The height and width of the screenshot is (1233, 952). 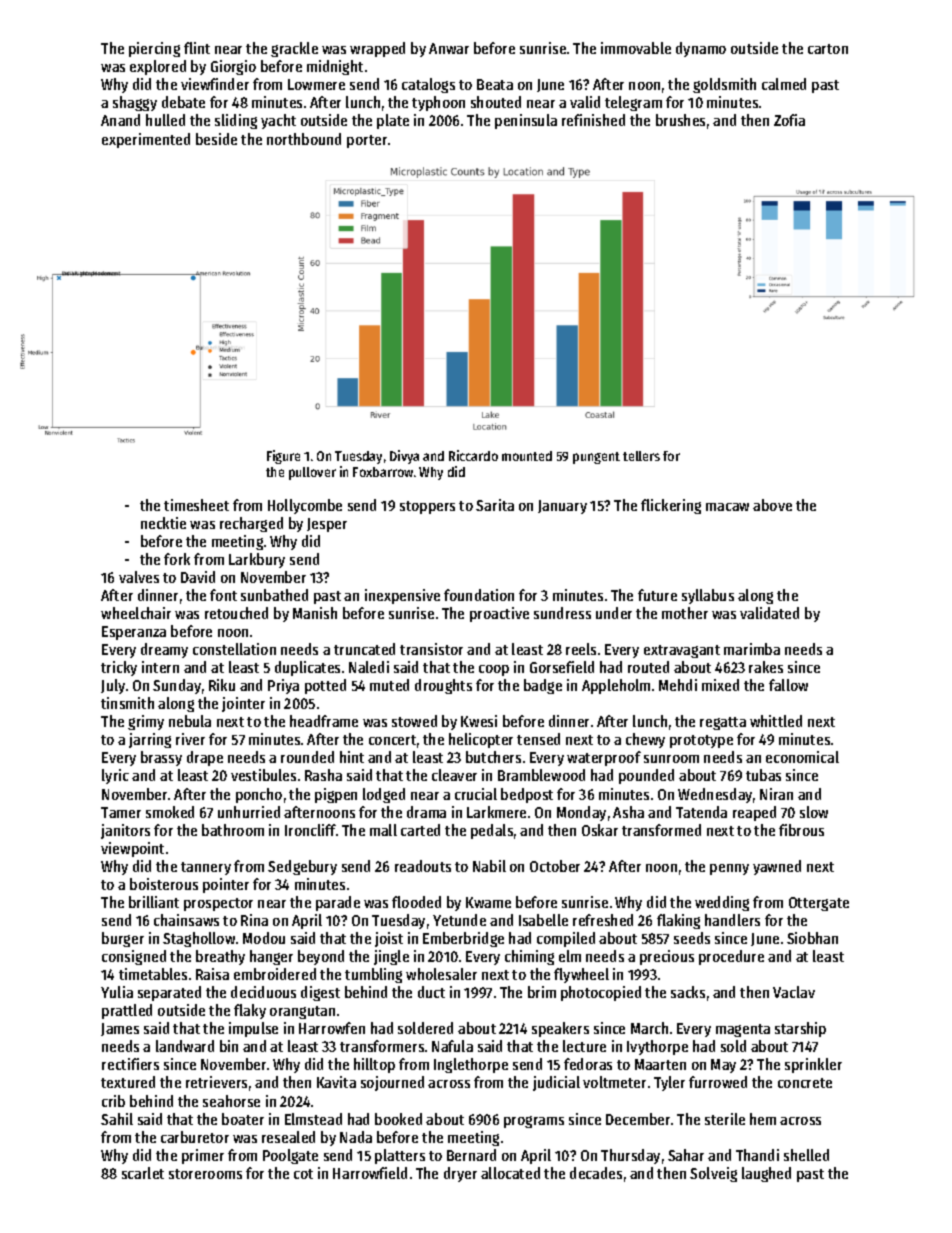 What do you see at coordinates (499, 614) in the screenshot?
I see `proactive` at bounding box center [499, 614].
